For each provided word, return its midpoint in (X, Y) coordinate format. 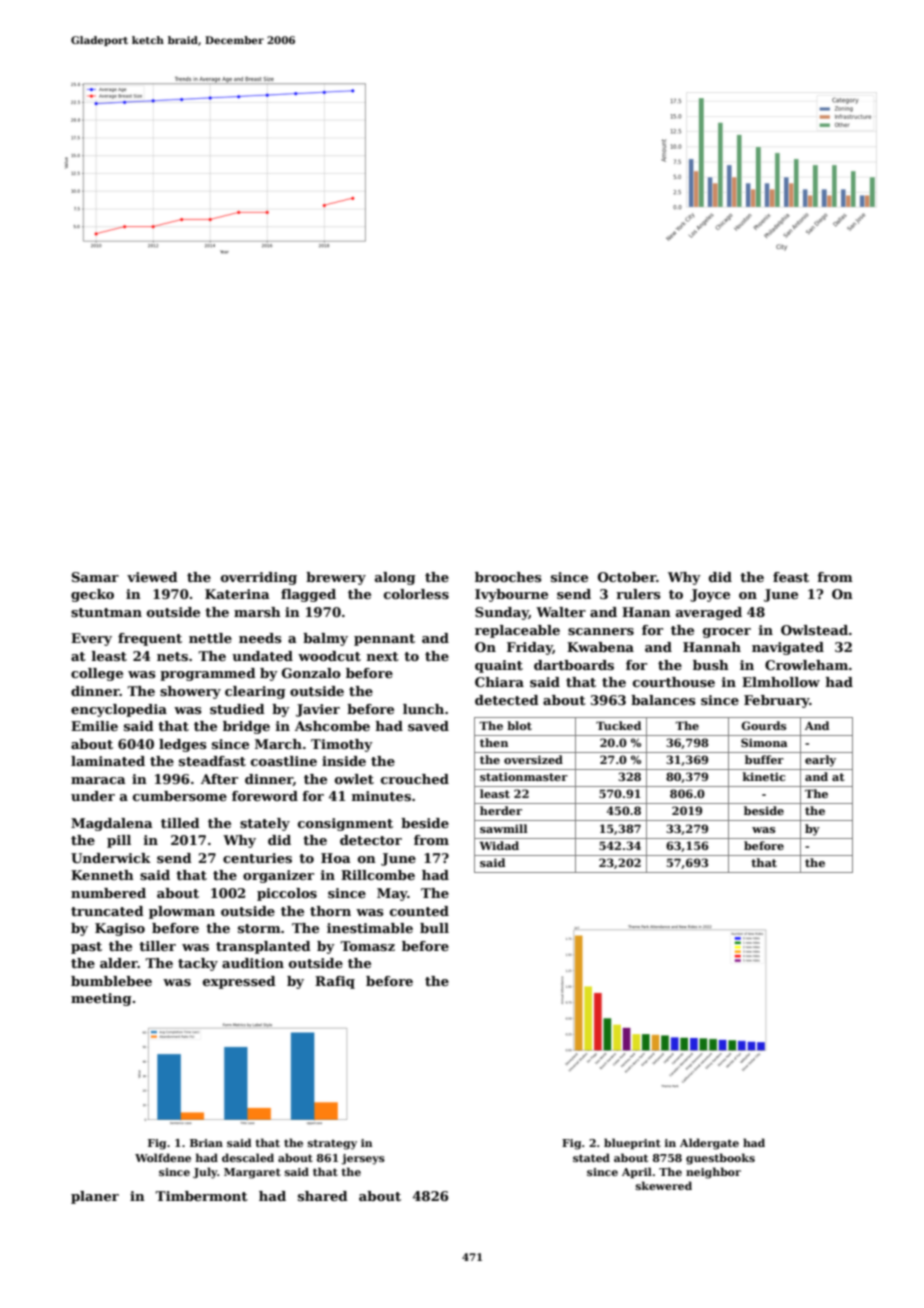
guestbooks (720, 1159)
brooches (508, 577)
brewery (336, 578)
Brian (206, 1143)
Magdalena (112, 824)
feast (791, 577)
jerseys (363, 1159)
